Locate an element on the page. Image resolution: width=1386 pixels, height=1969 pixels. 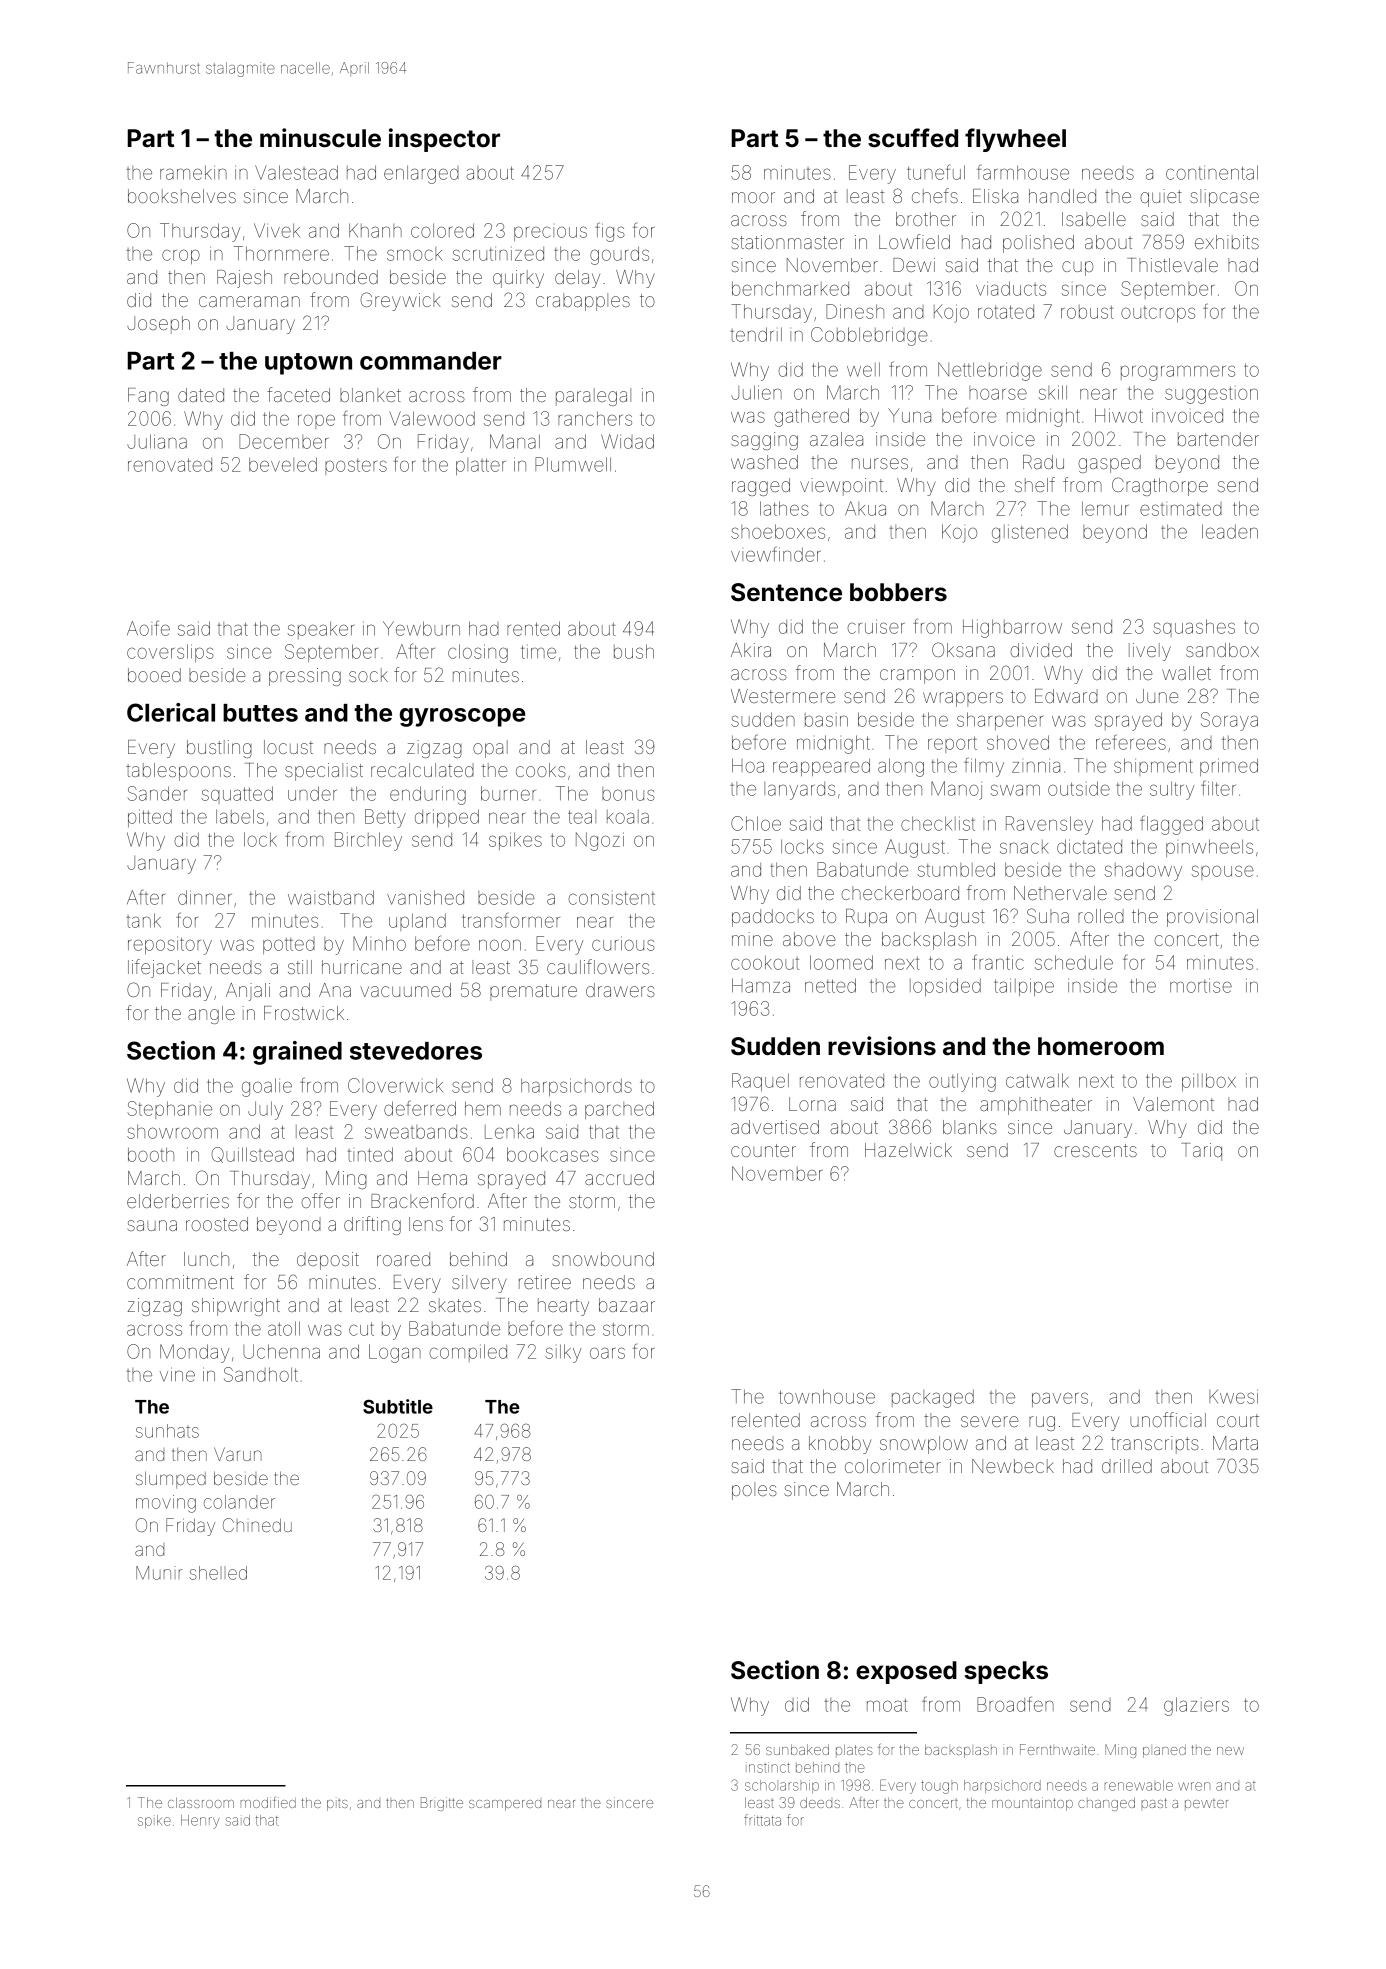
Stephanie is located at coordinates (170, 1110).
